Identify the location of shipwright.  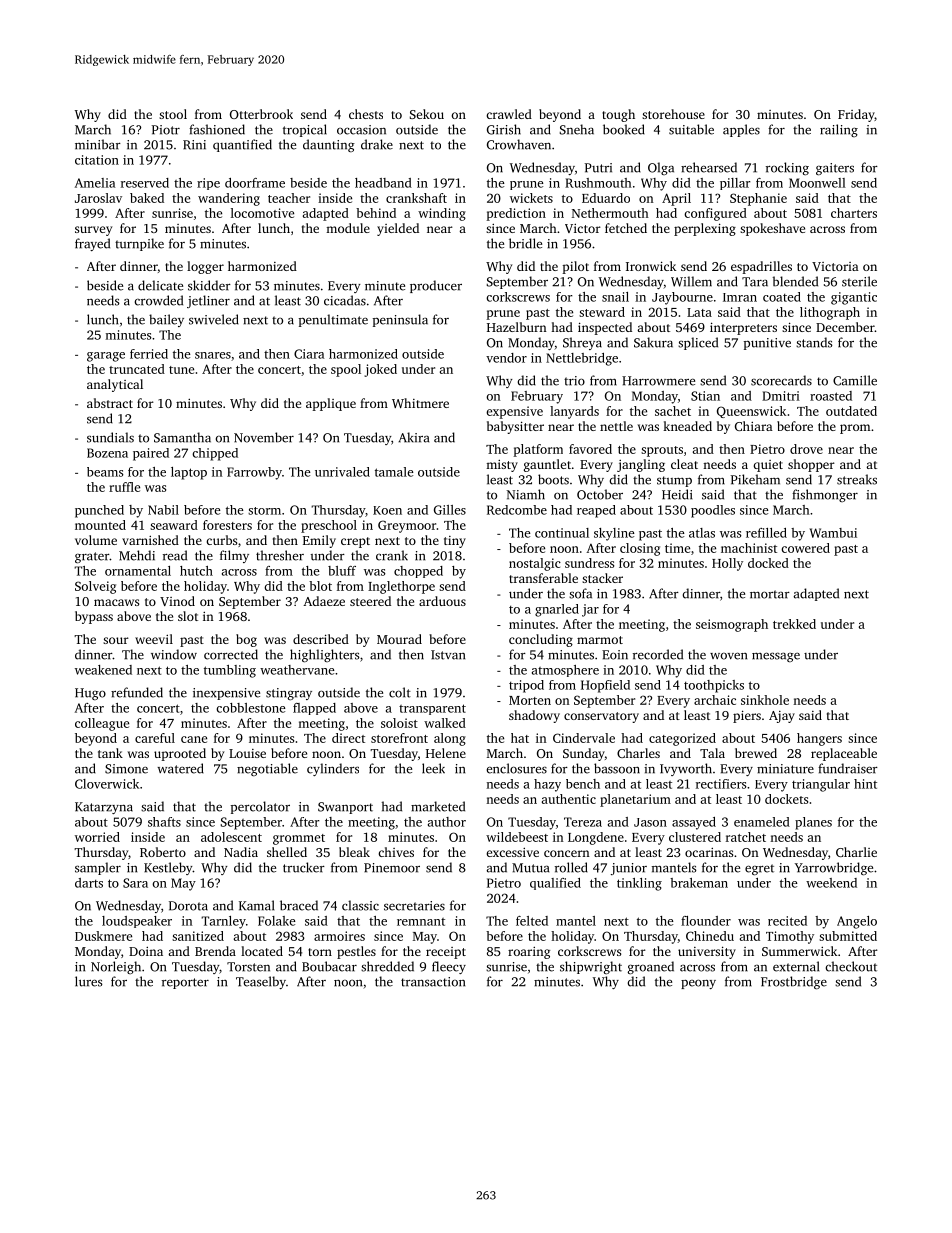
(591, 967).
